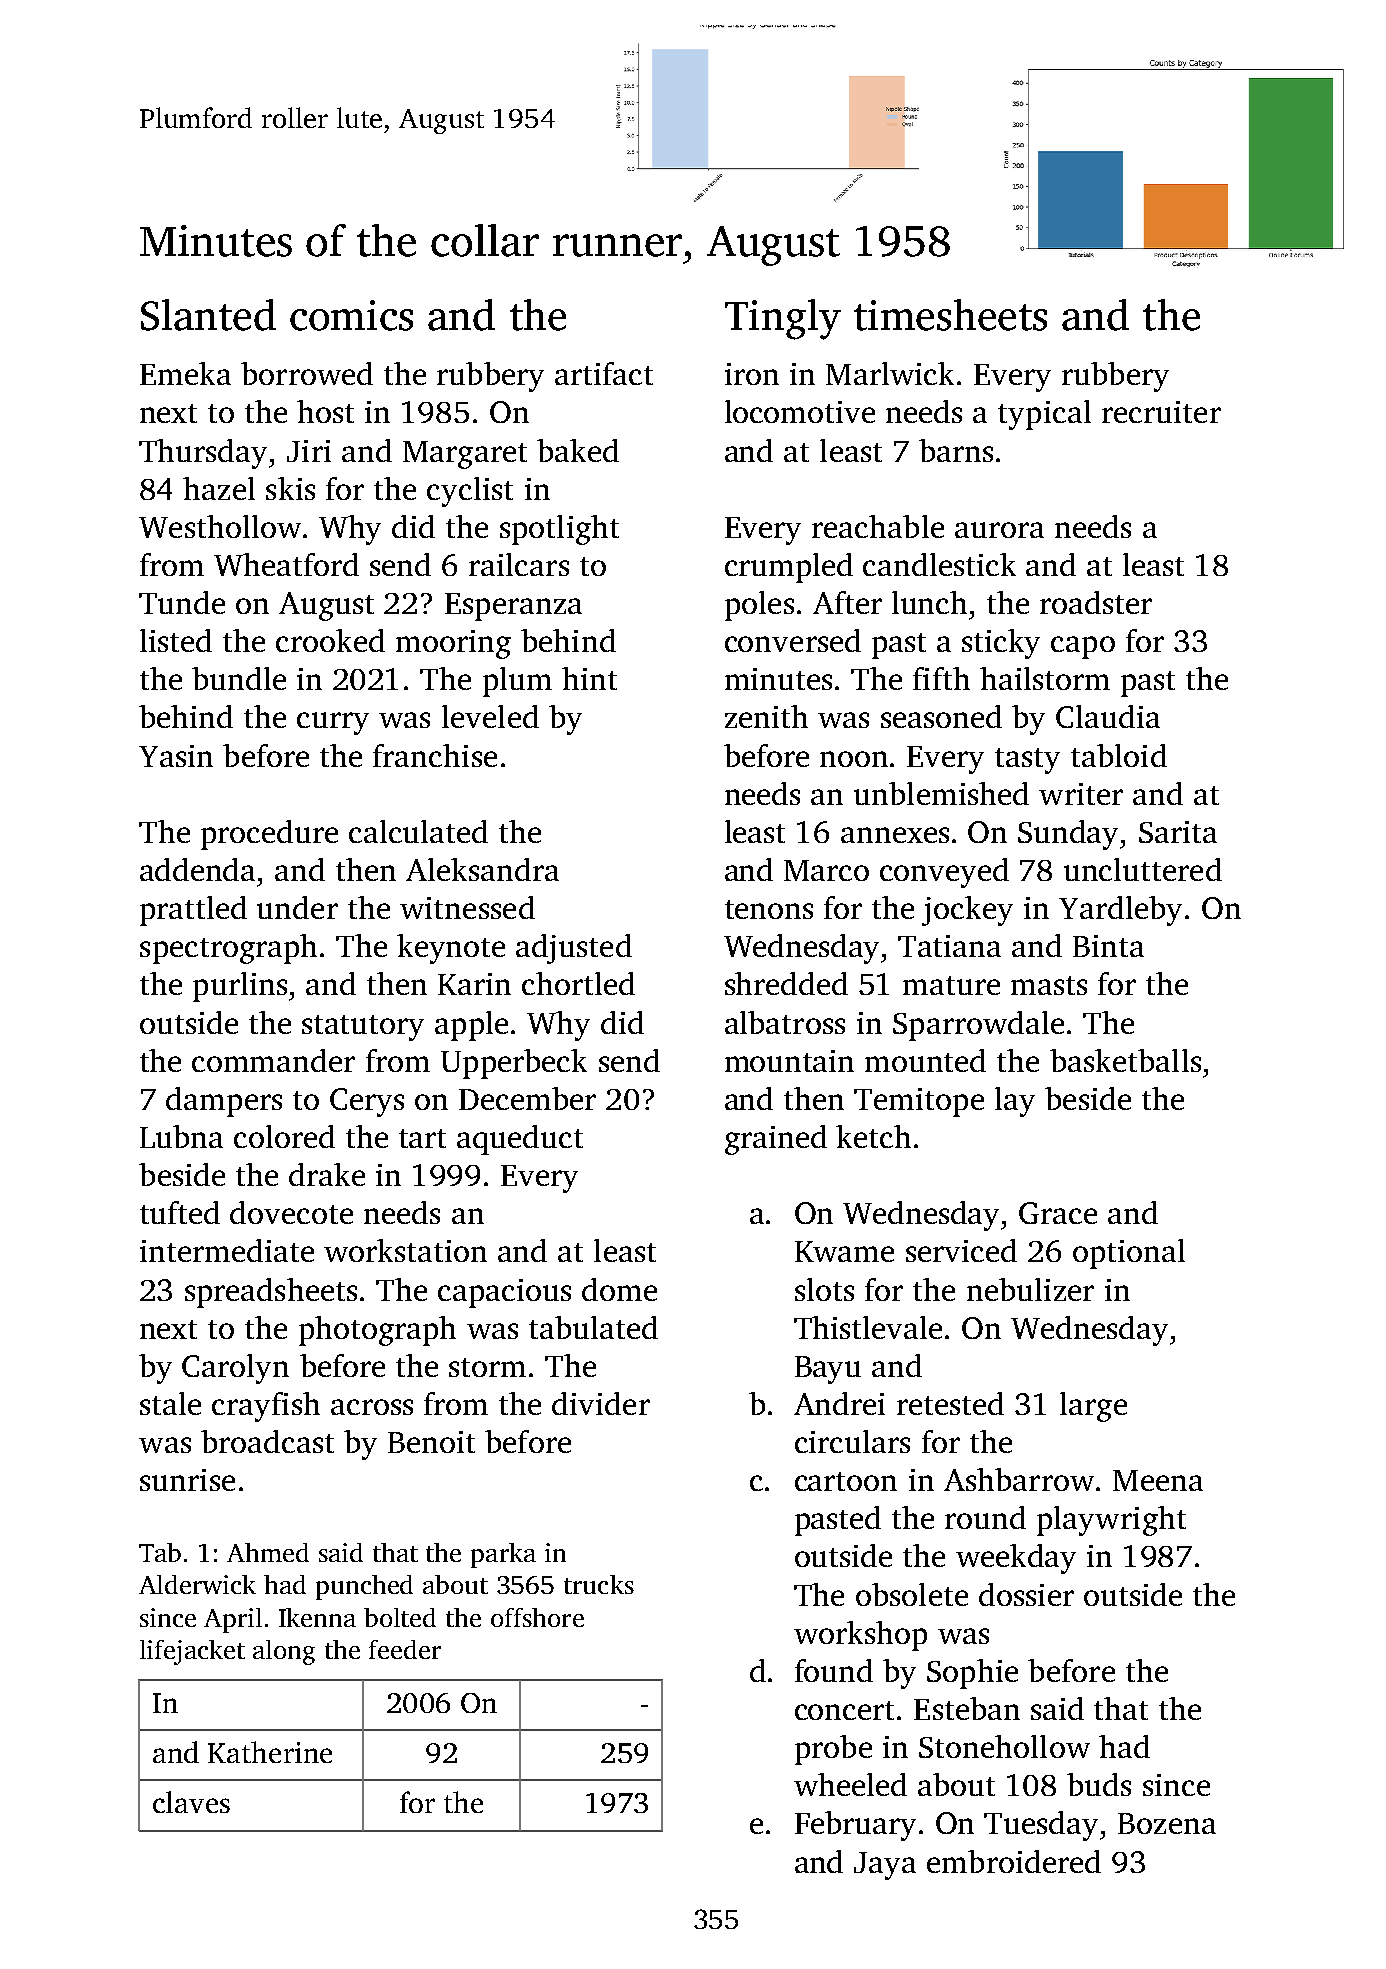 Image resolution: width=1386 pixels, height=1969 pixels. Describe the element at coordinates (504, 1293) in the document. I see `capacious` at that location.
